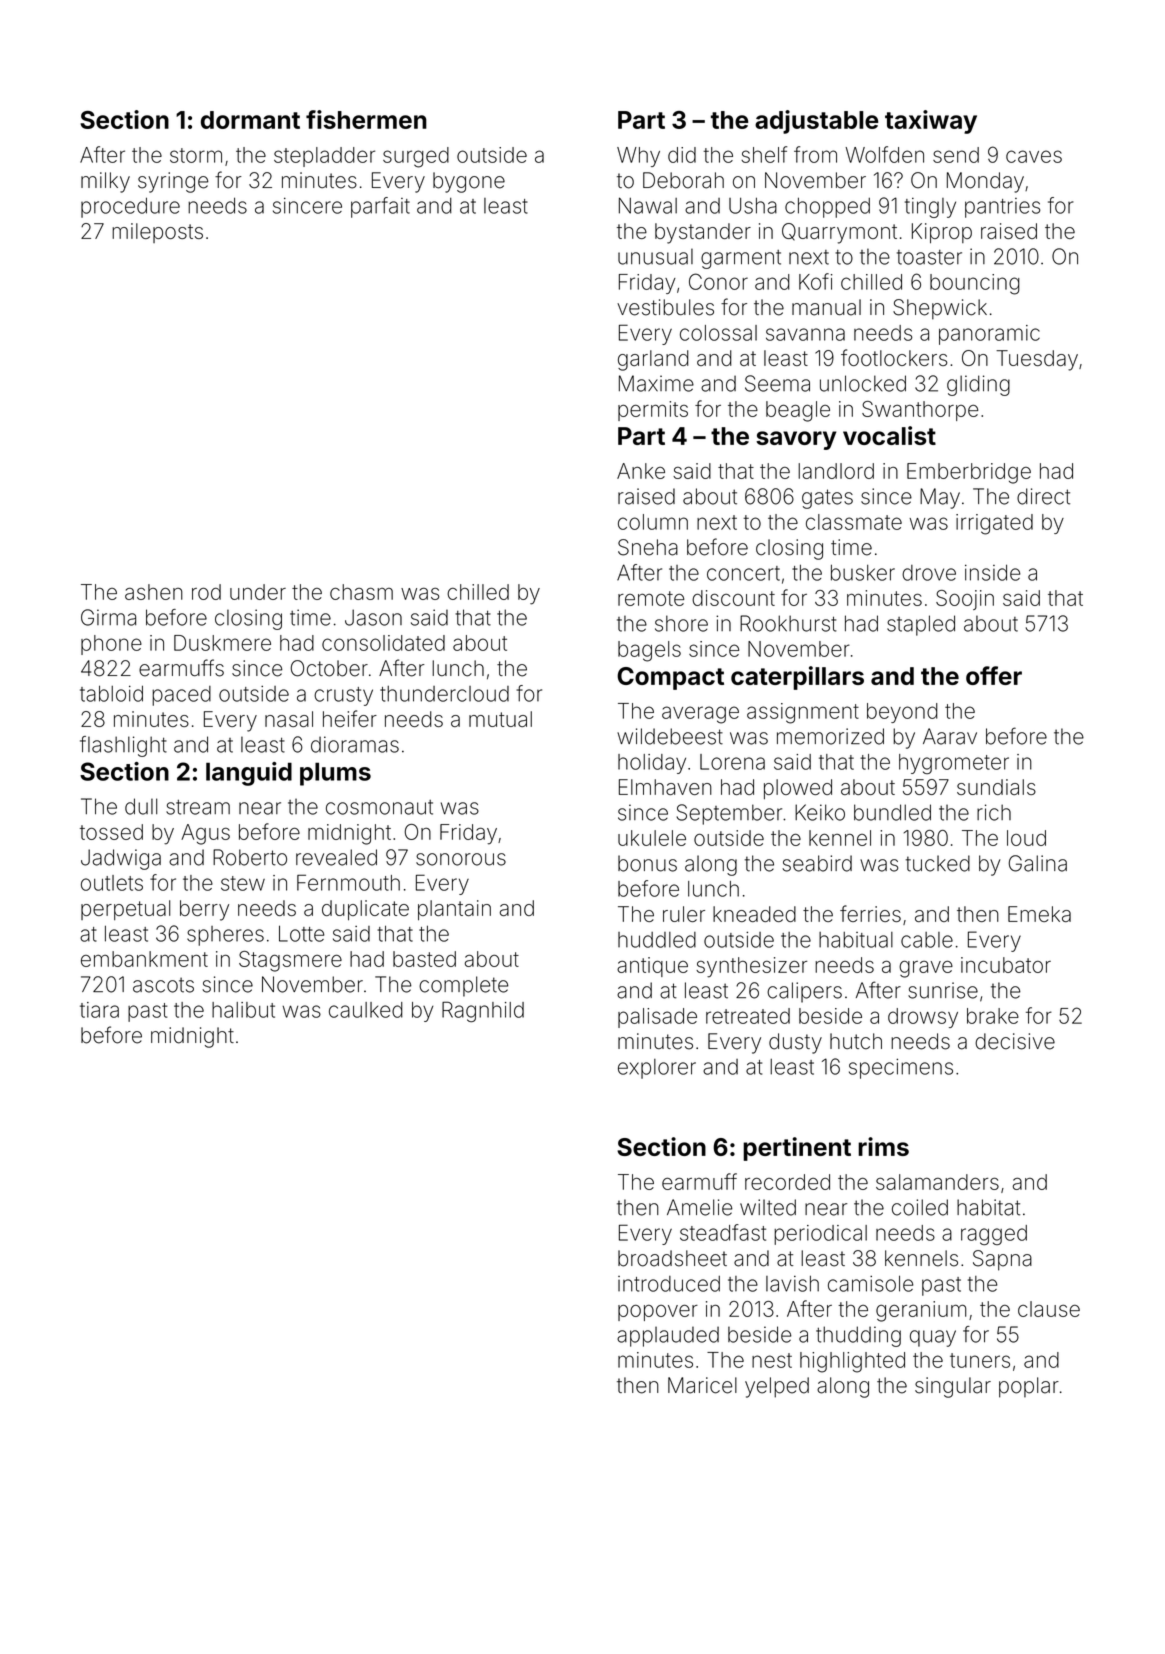  I want to click on Wolfden, so click(884, 154).
